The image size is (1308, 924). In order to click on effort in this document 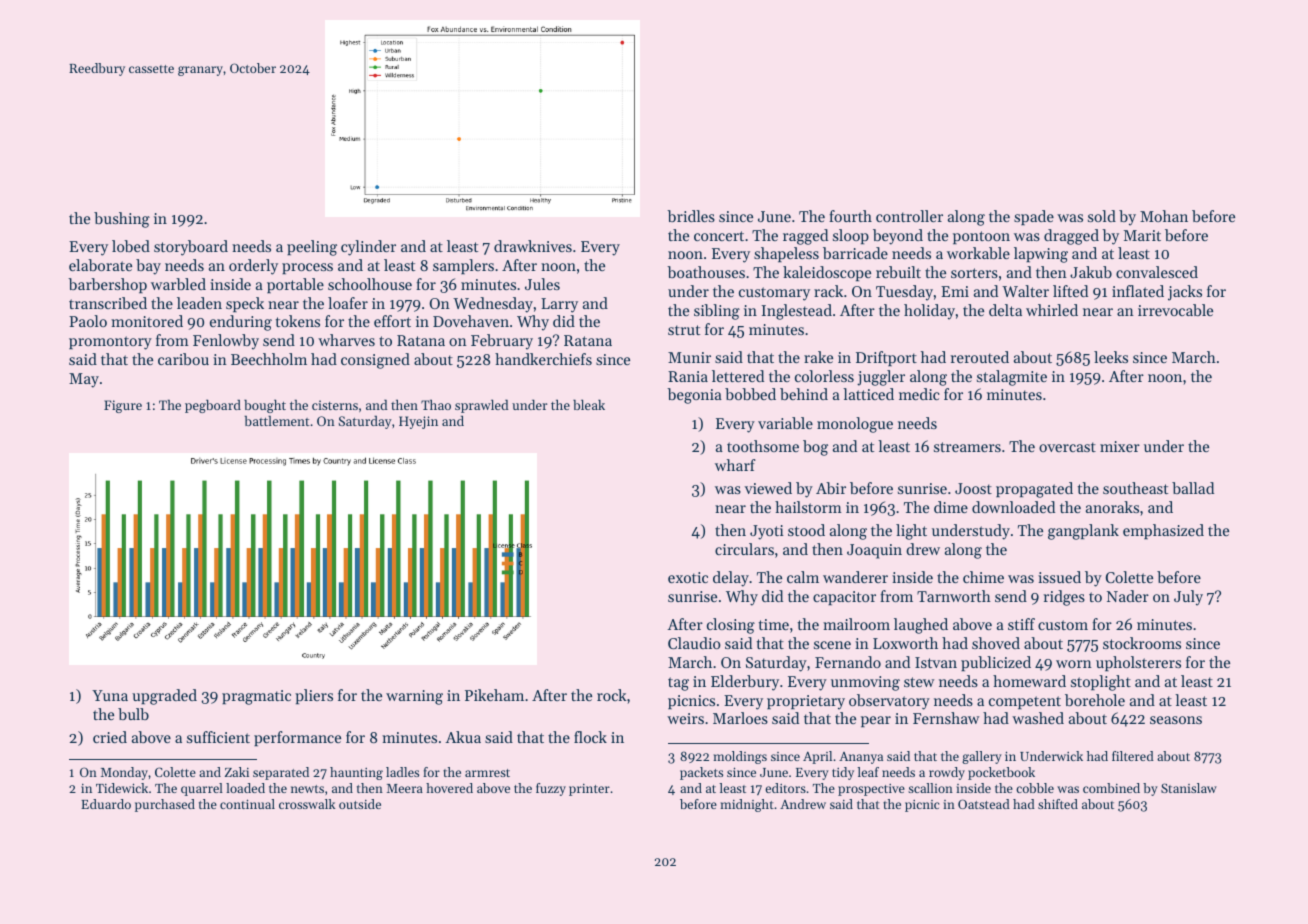, I will do `click(392, 321)`.
